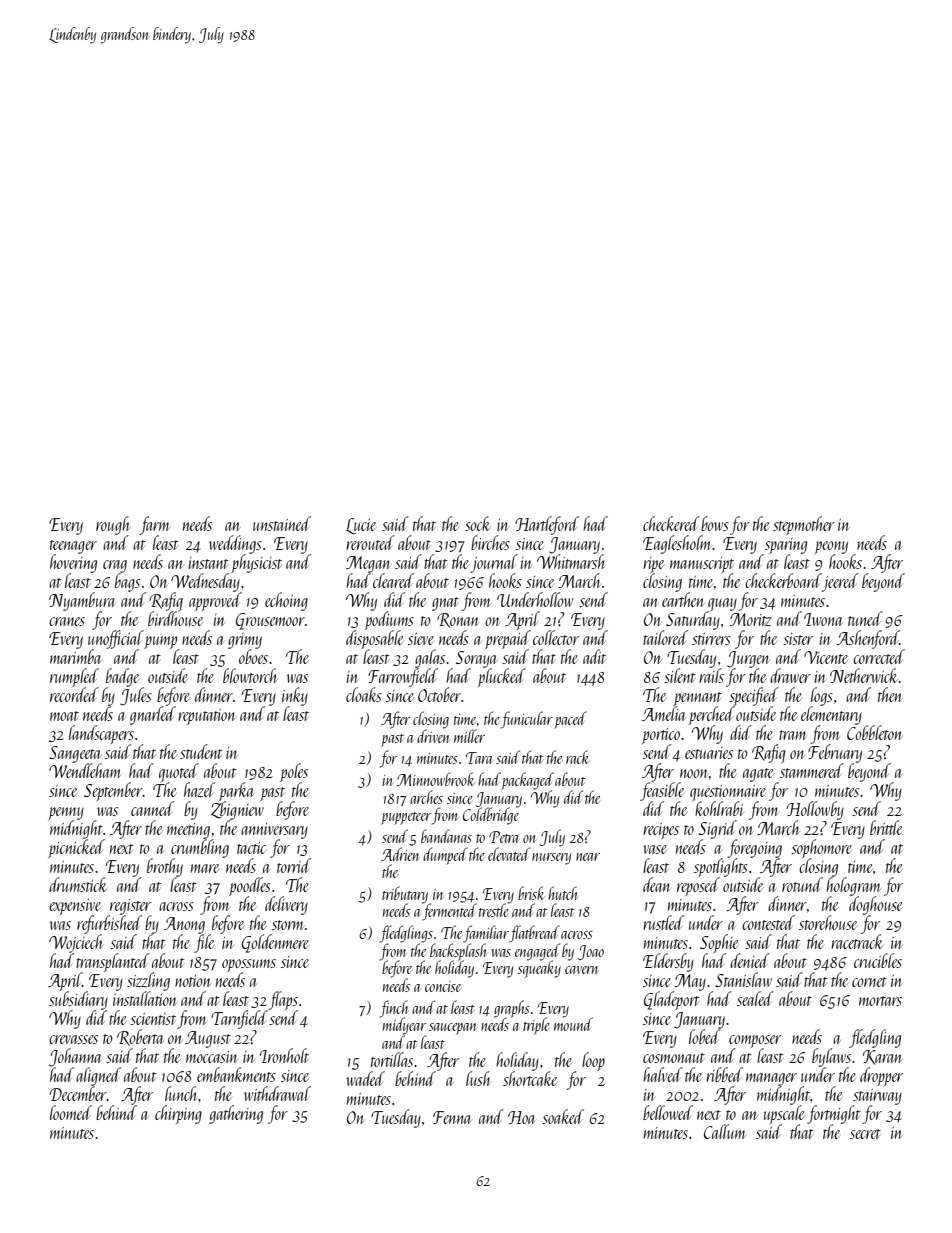  I want to click on oboes, so click(253, 656).
